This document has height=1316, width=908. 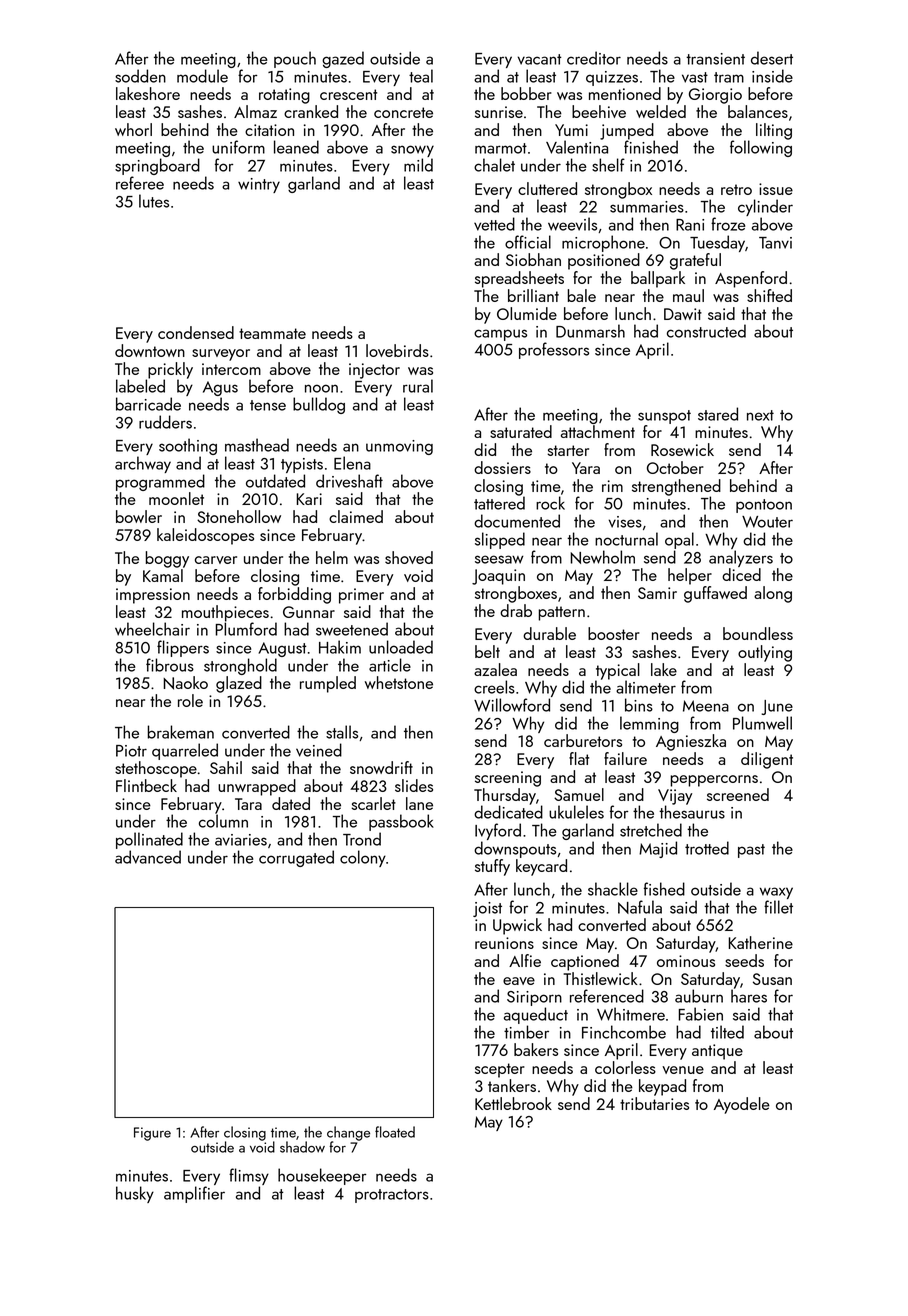 What do you see at coordinates (363, 858) in the document?
I see `colony` at bounding box center [363, 858].
